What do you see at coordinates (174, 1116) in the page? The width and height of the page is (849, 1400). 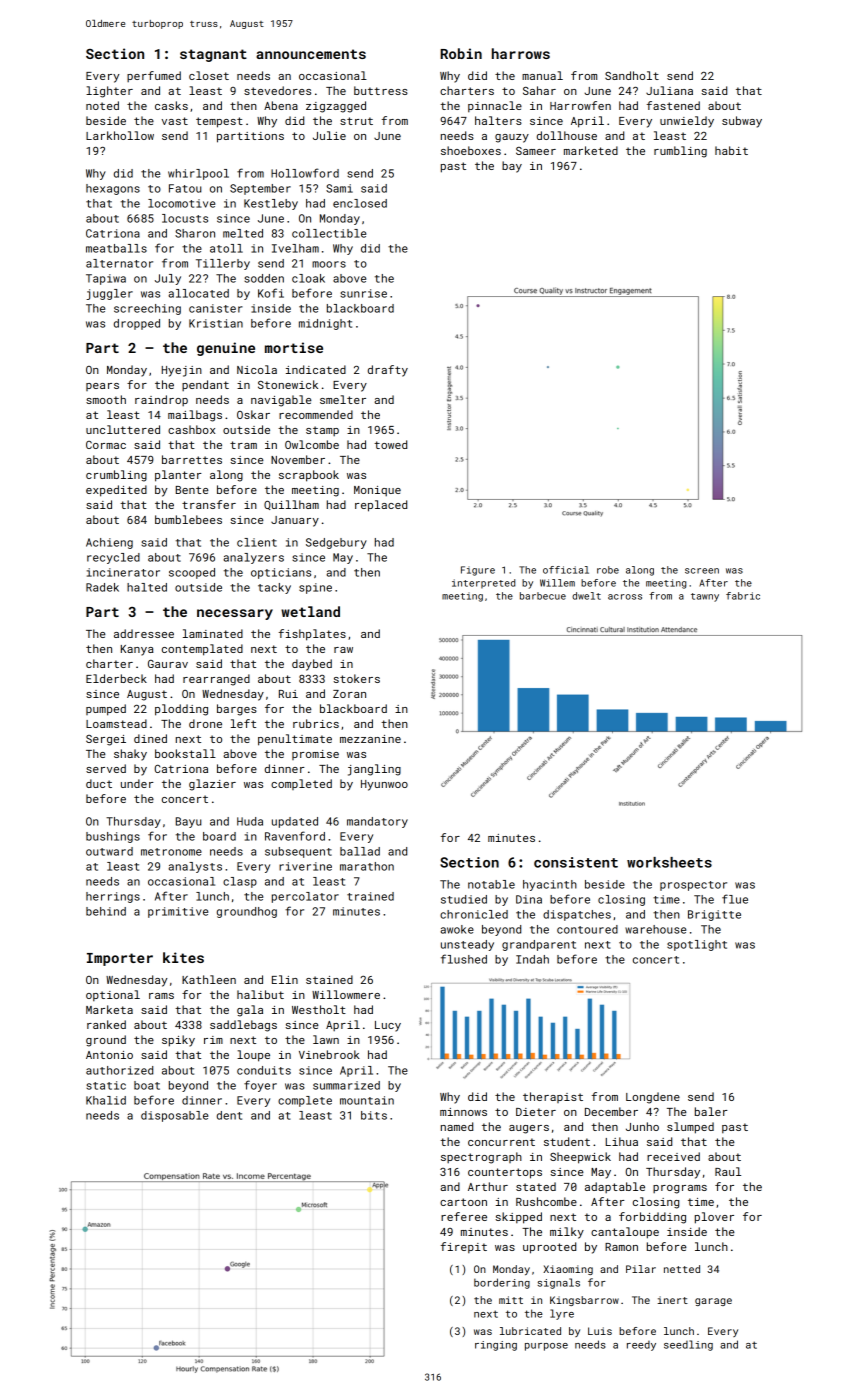 I see `disposable` at bounding box center [174, 1116].
